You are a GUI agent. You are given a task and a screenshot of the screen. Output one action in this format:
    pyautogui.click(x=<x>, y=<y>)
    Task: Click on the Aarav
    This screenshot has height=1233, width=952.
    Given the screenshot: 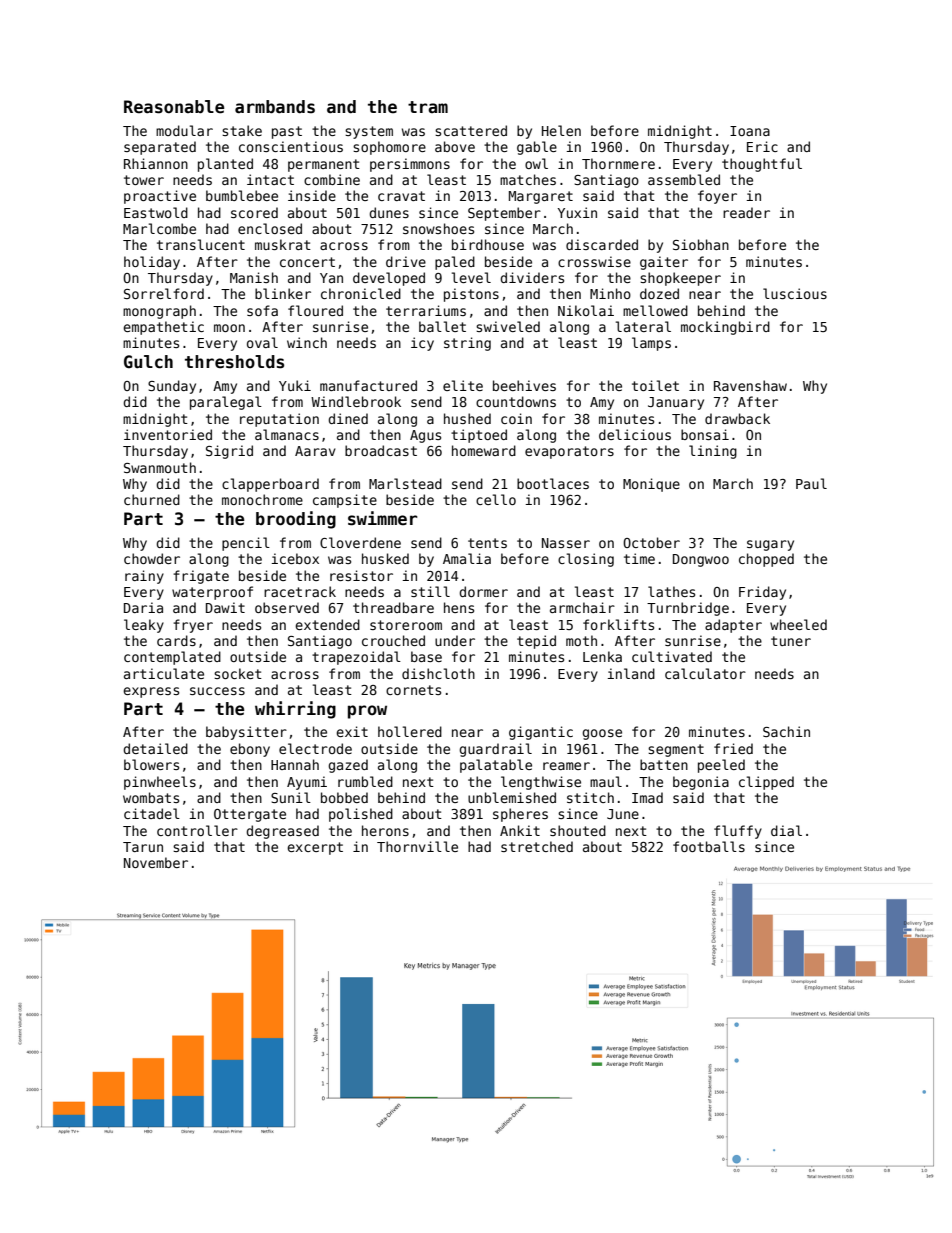 What is the action you would take?
    pyautogui.click(x=315, y=451)
